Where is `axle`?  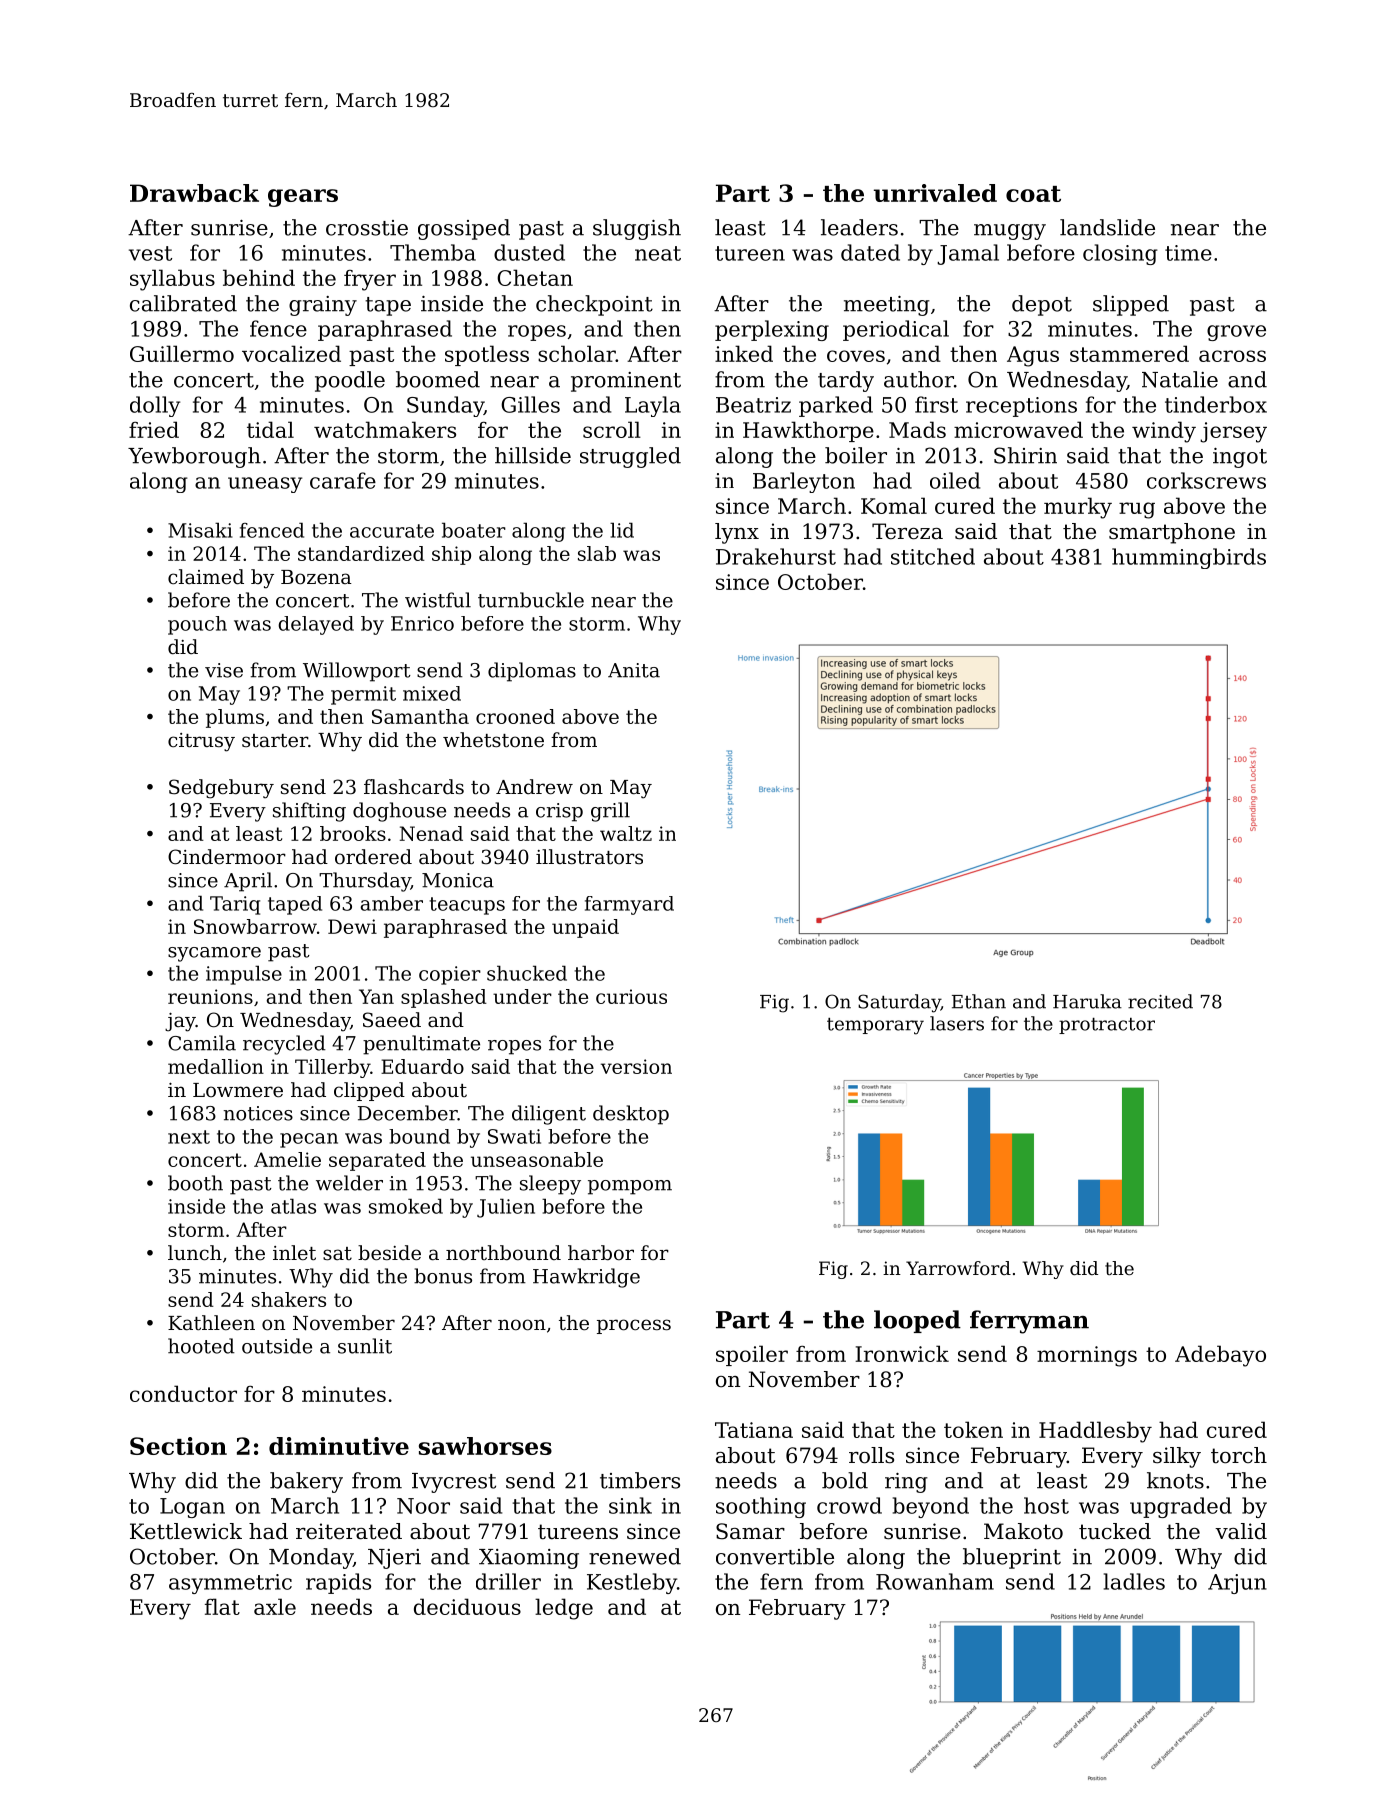 axle is located at coordinates (275, 1606).
